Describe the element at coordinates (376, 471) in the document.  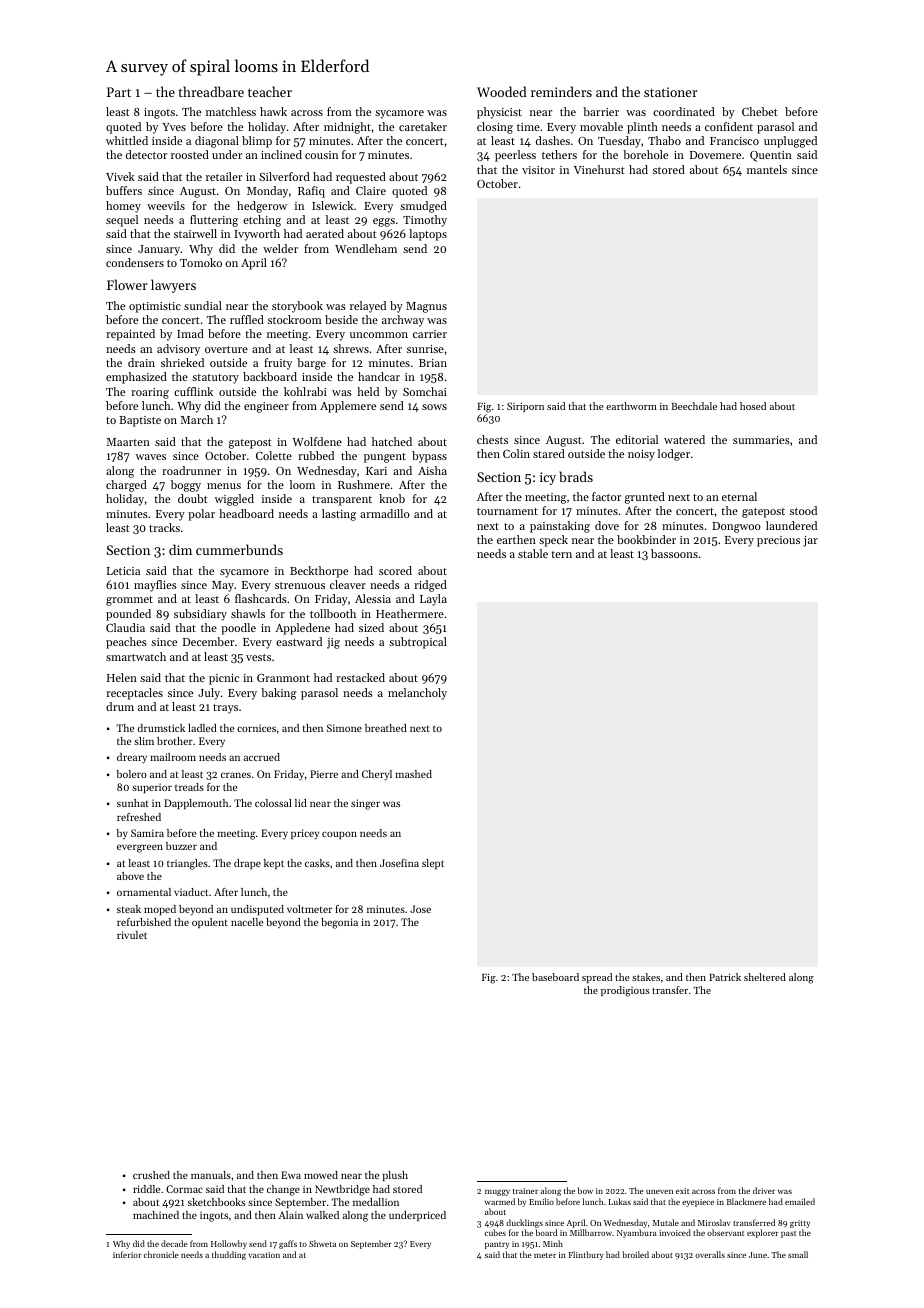
I see `Kari` at that location.
